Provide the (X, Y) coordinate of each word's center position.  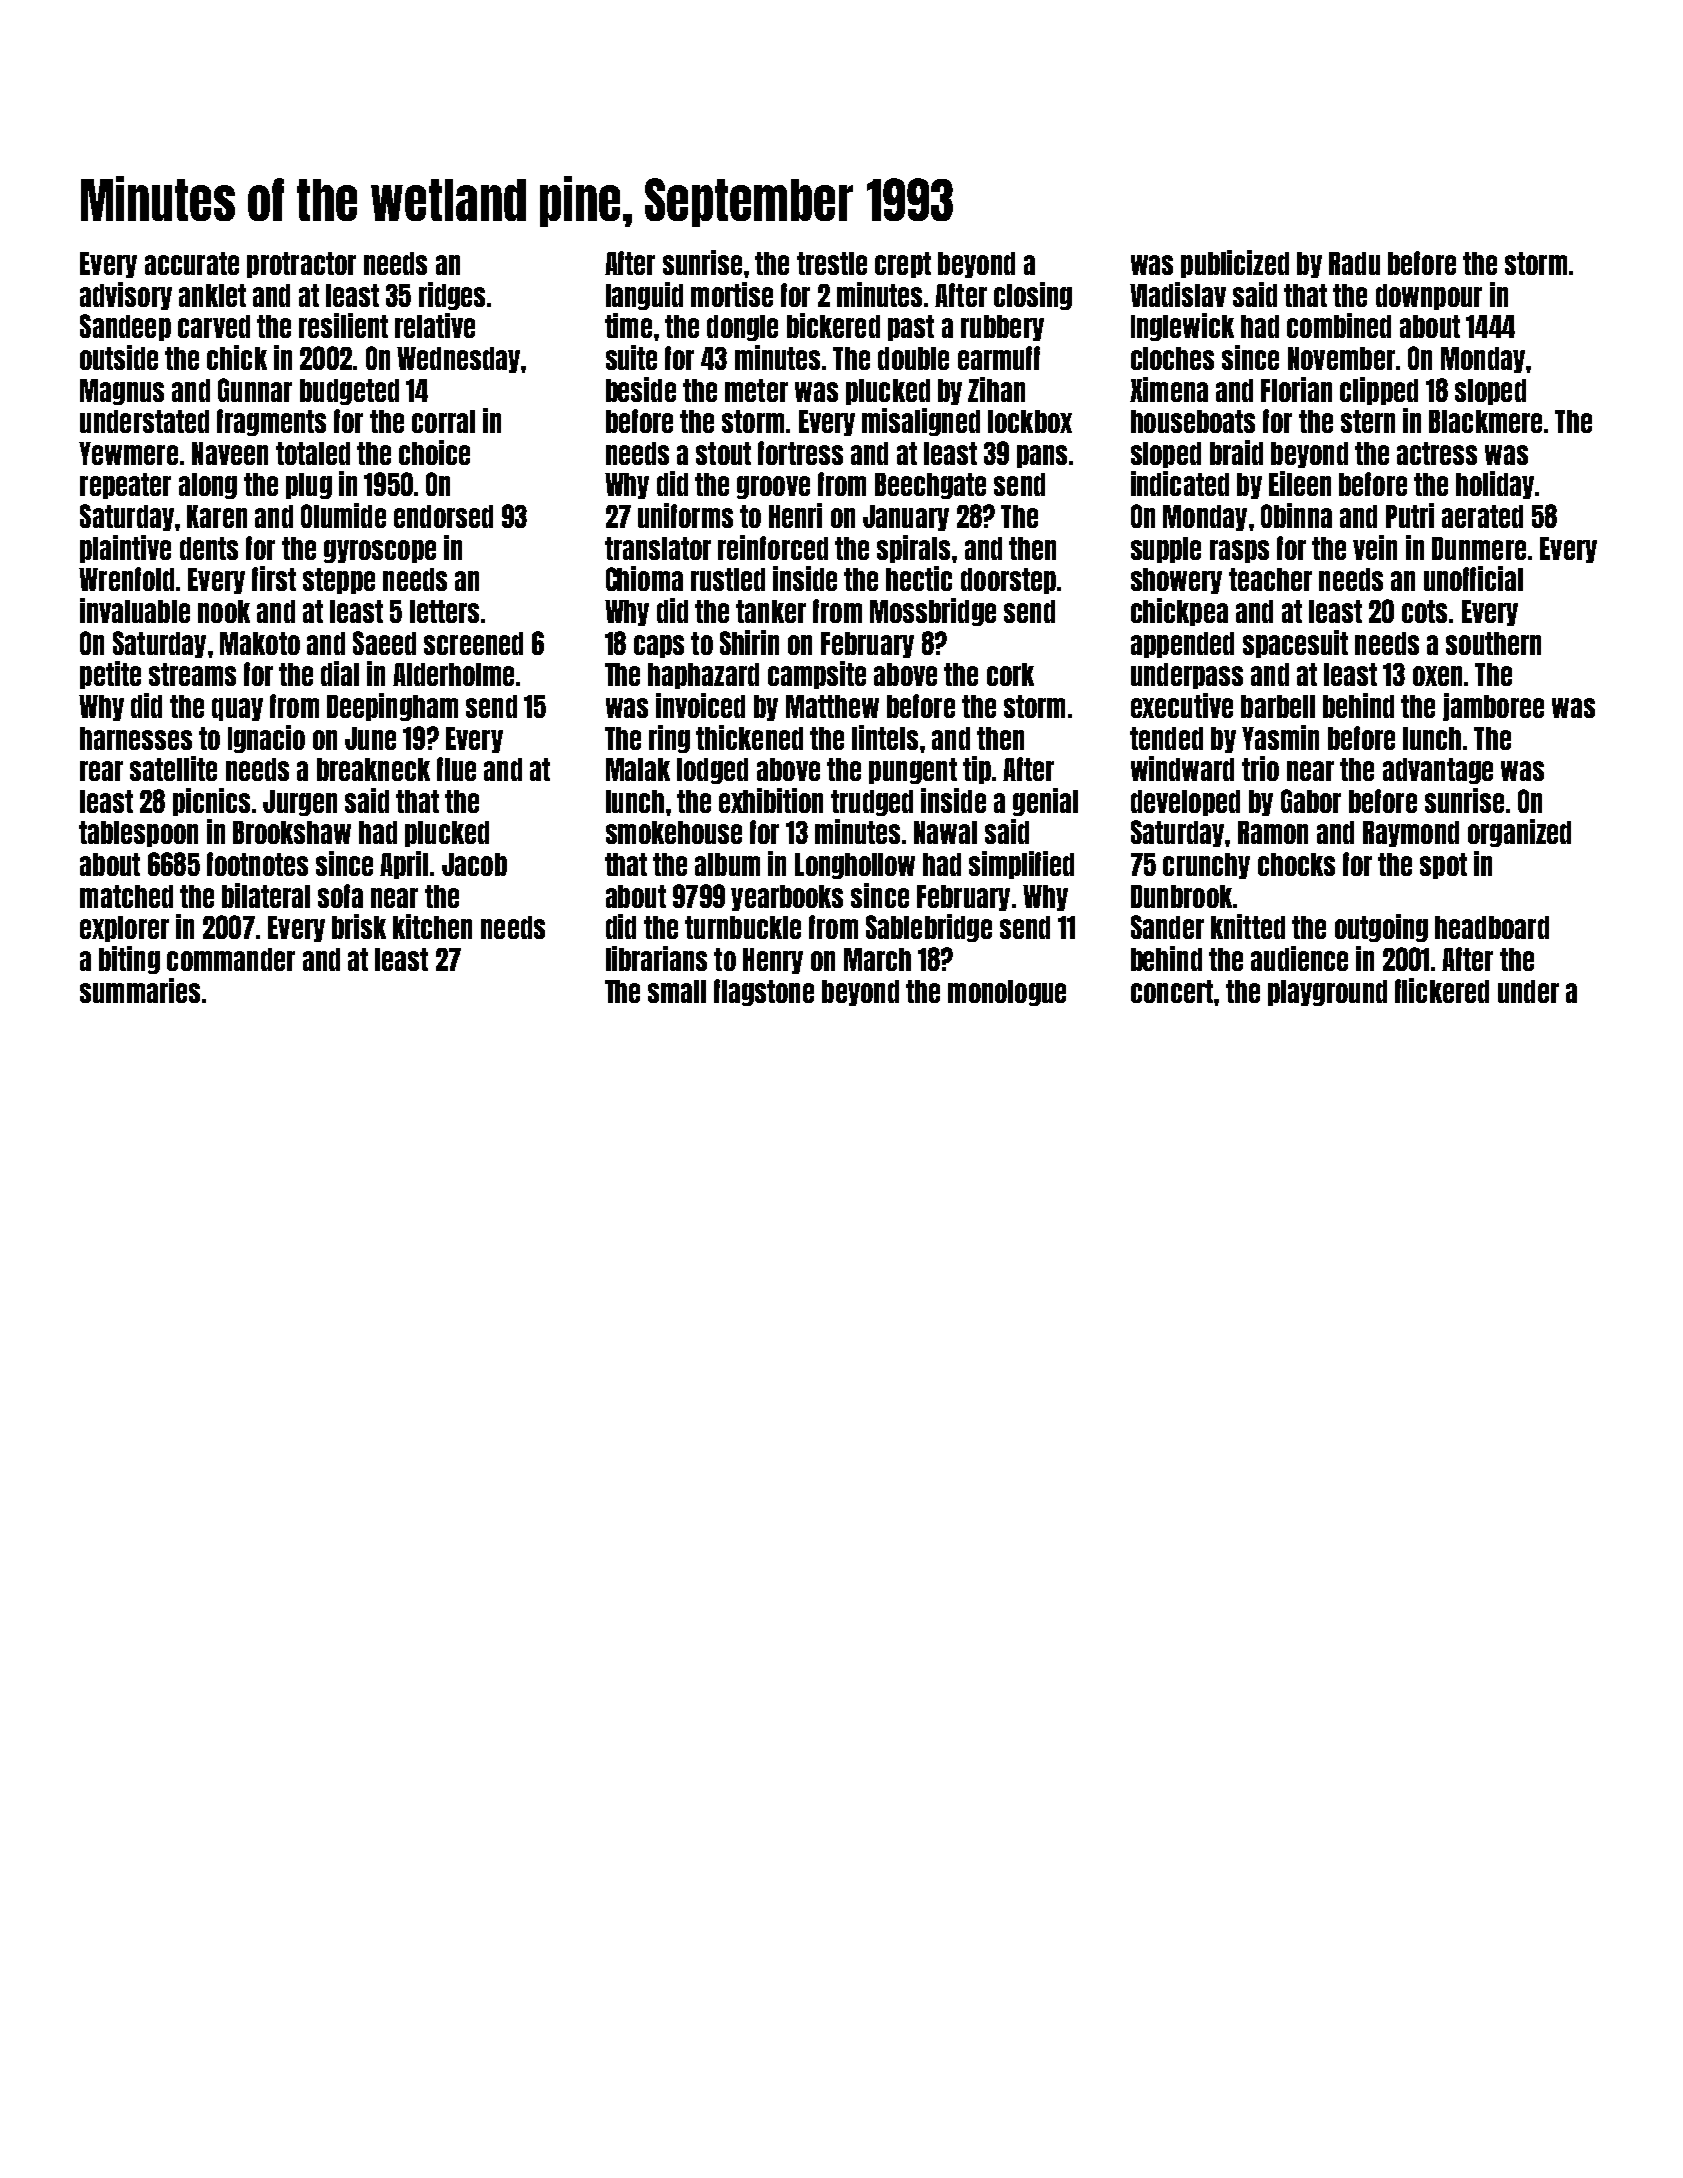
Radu (1354, 263)
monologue (1007, 993)
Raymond (1411, 834)
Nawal (945, 832)
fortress (800, 453)
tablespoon (138, 834)
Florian (1296, 389)
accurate (192, 263)
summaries (140, 990)
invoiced (700, 705)
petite (110, 675)
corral (443, 421)
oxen (1437, 676)
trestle (832, 263)
